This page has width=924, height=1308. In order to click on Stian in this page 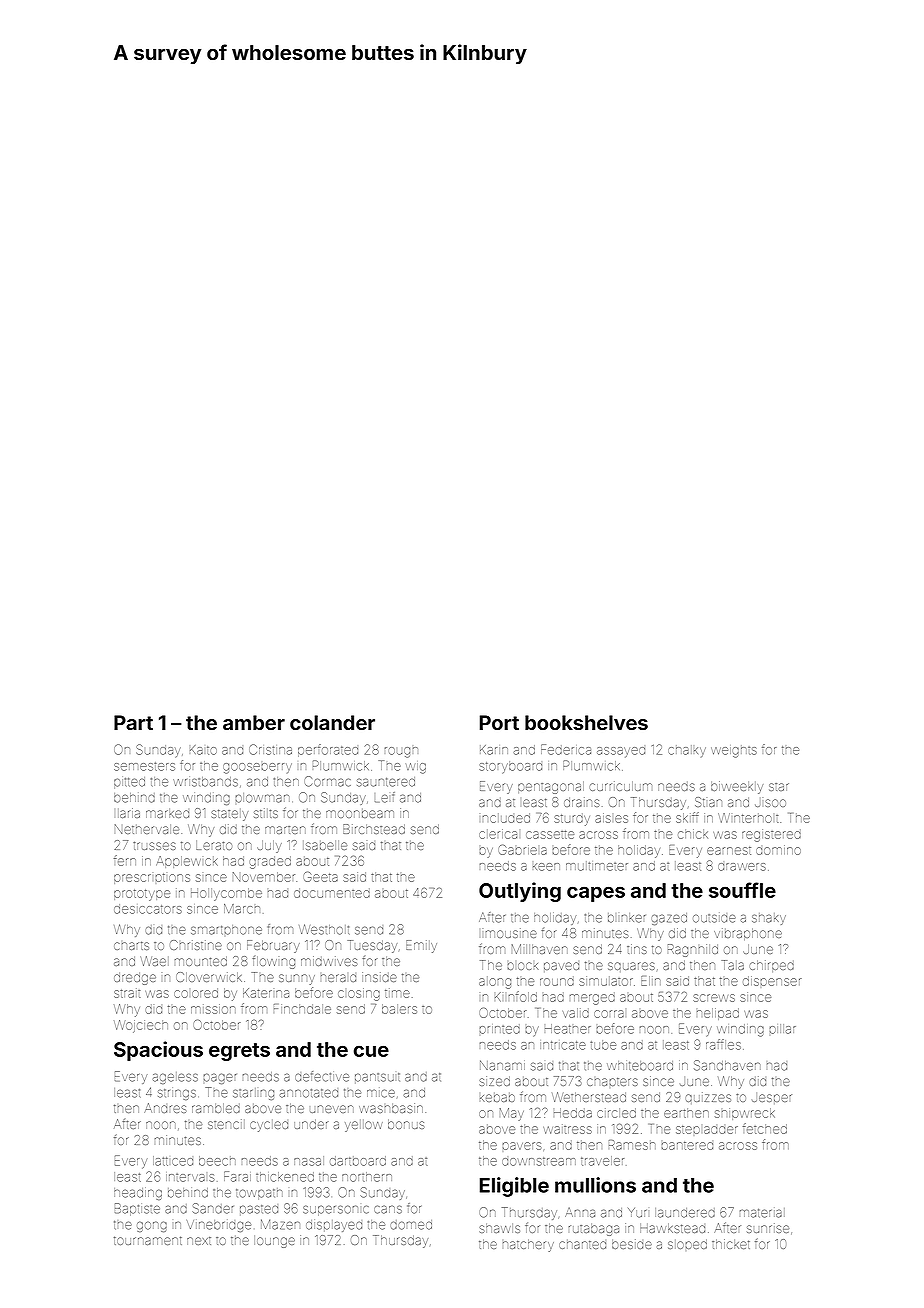, I will do `click(708, 802)`.
